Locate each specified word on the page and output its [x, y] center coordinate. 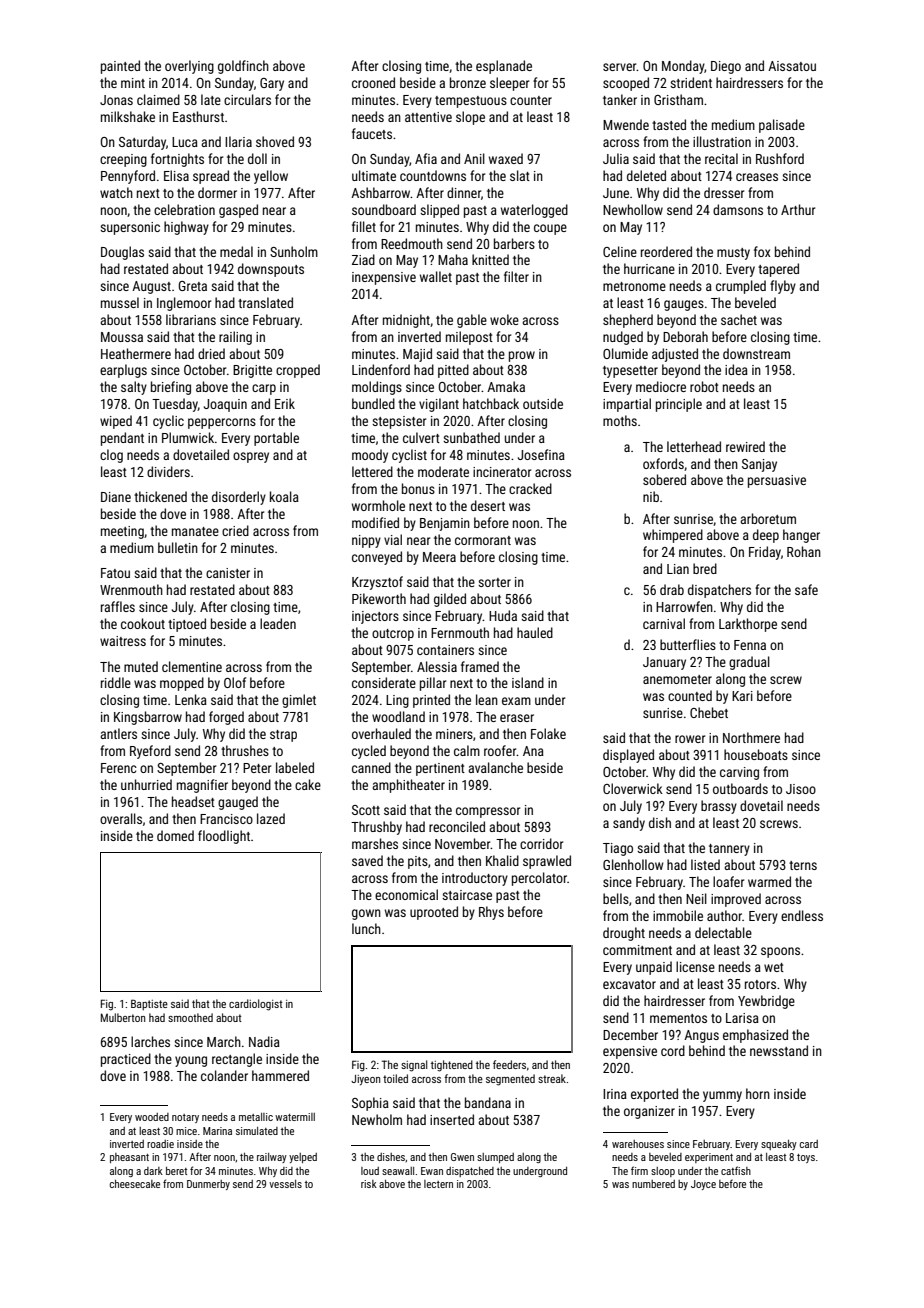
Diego [726, 67]
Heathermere [136, 353]
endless [802, 915]
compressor [488, 812]
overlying [189, 67]
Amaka [506, 386]
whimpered [673, 536]
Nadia [264, 1041]
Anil [474, 158]
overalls [121, 818]
